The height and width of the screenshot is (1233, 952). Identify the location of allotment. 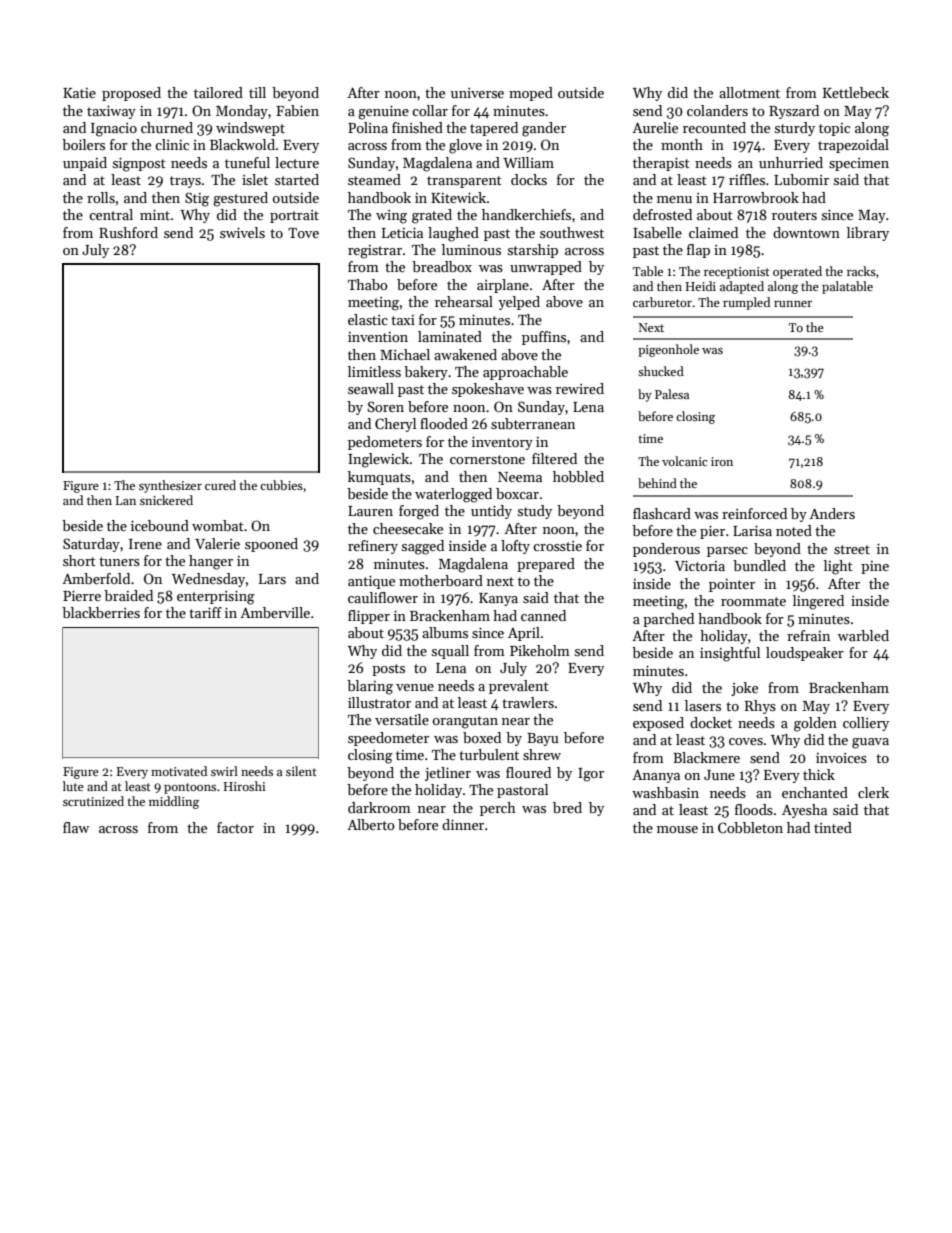
(749, 92).
